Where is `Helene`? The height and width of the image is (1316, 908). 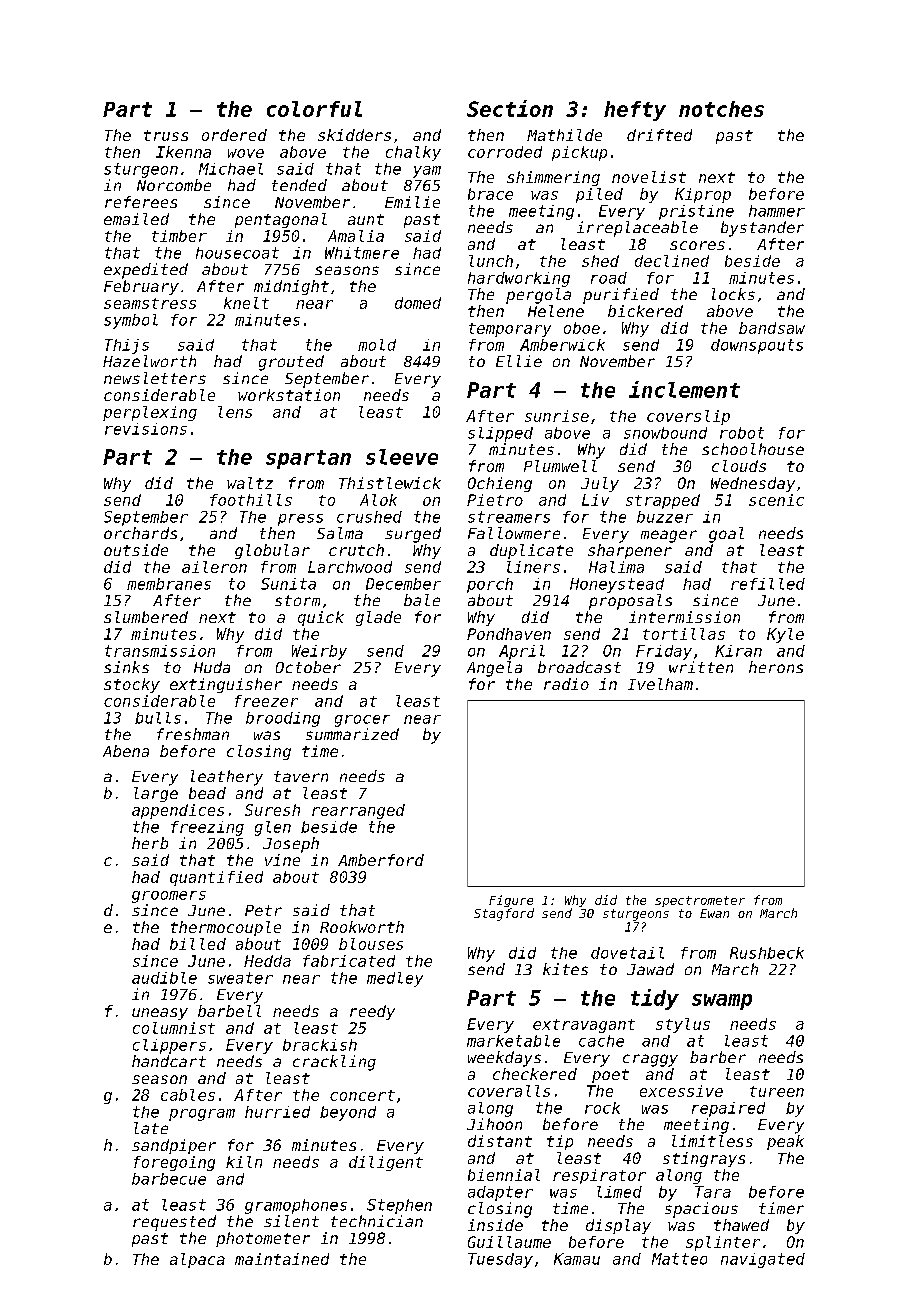 Helene is located at coordinates (556, 311).
